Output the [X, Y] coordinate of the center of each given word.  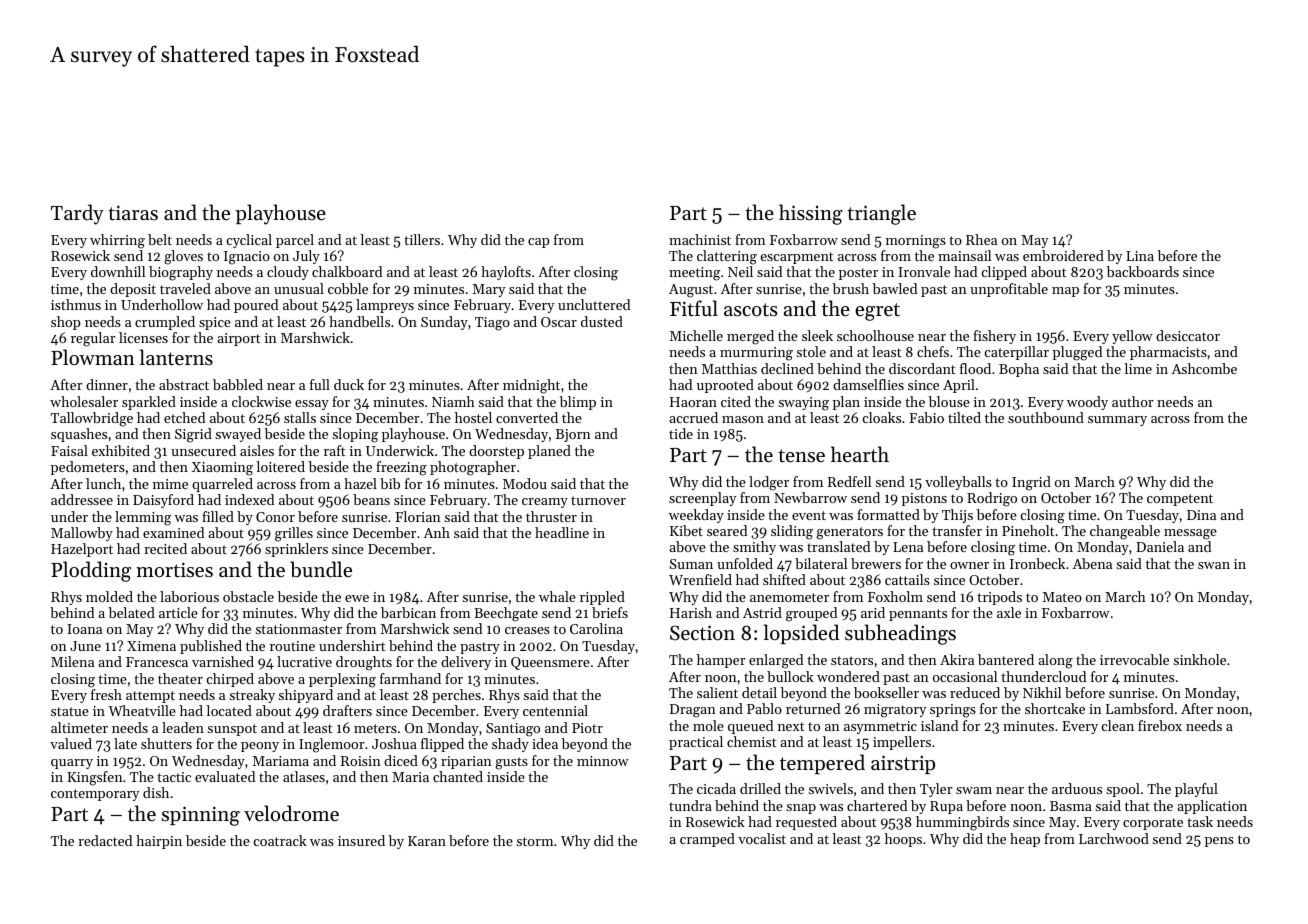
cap [539, 243]
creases [527, 630]
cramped [707, 840]
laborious [189, 596]
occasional [965, 676]
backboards [1143, 271]
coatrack [280, 840]
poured [256, 306]
